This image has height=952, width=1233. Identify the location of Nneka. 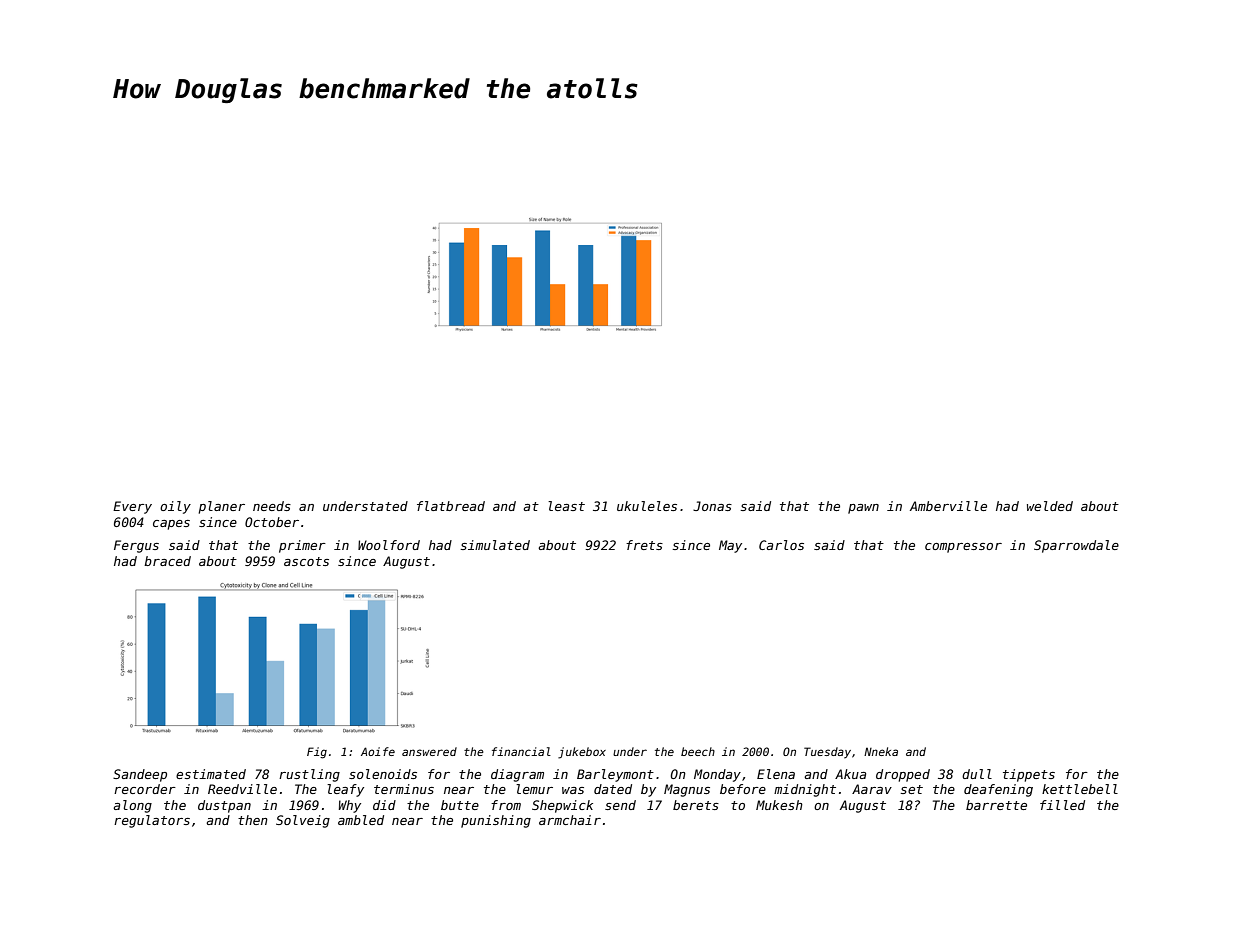
(881, 751).
